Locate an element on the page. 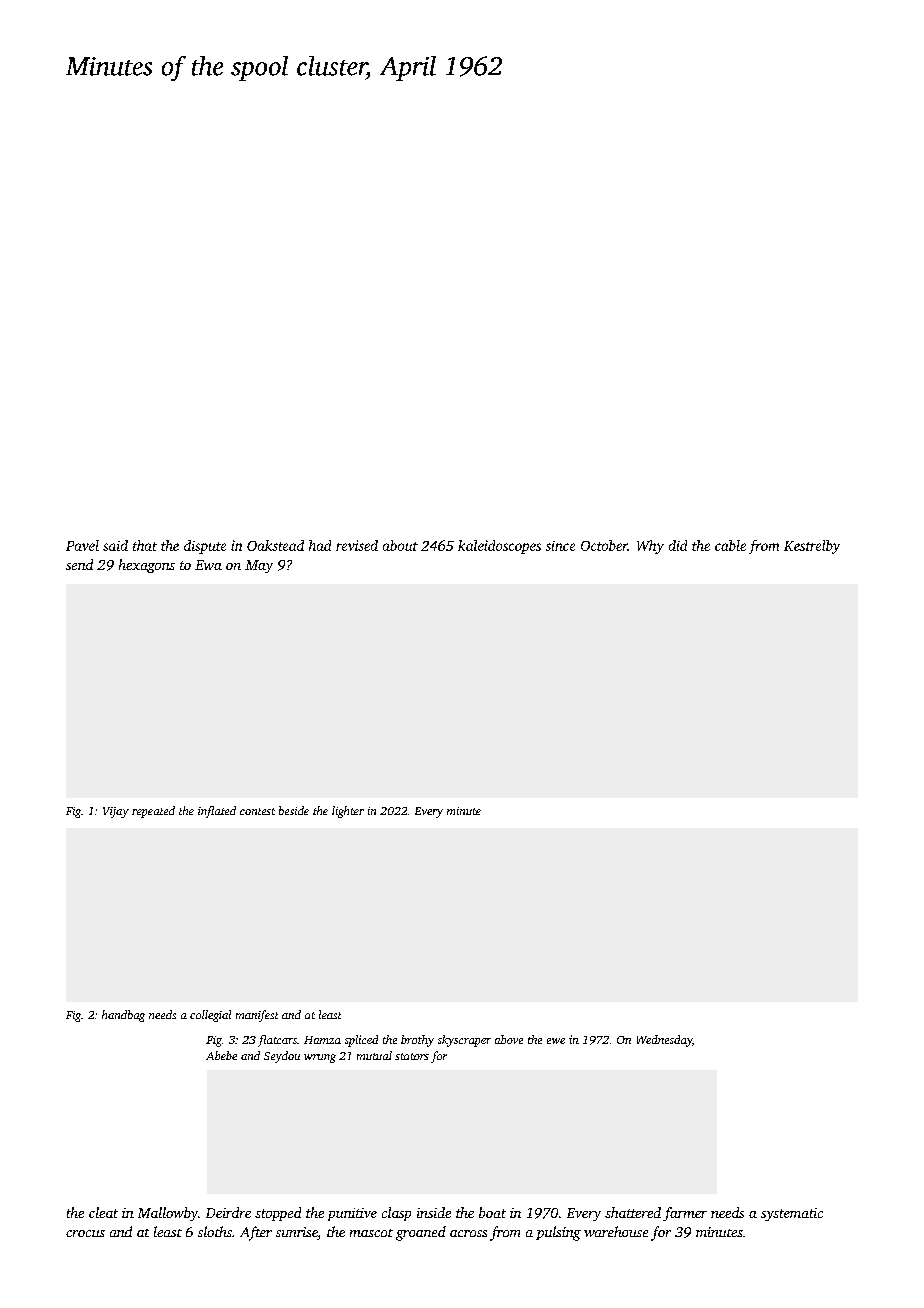 Image resolution: width=924 pixels, height=1308 pixels. above is located at coordinates (509, 1039).
